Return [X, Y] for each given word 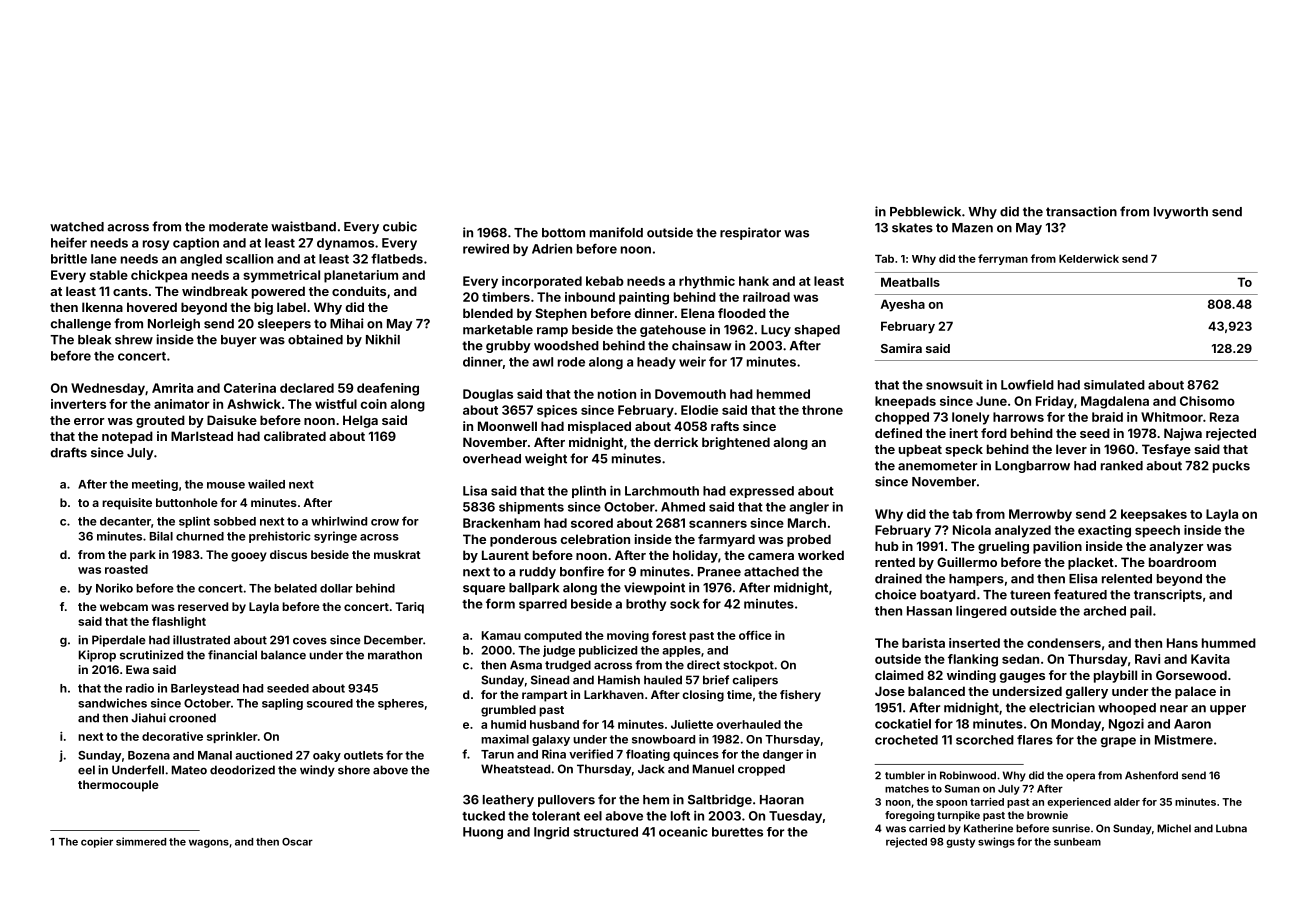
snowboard [663, 739]
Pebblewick [925, 211]
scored [592, 523]
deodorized [242, 770]
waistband [303, 226]
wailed [266, 484]
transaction [1081, 211]
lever [1071, 449]
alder [1127, 802]
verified [591, 754]
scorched [985, 740]
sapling [282, 704]
